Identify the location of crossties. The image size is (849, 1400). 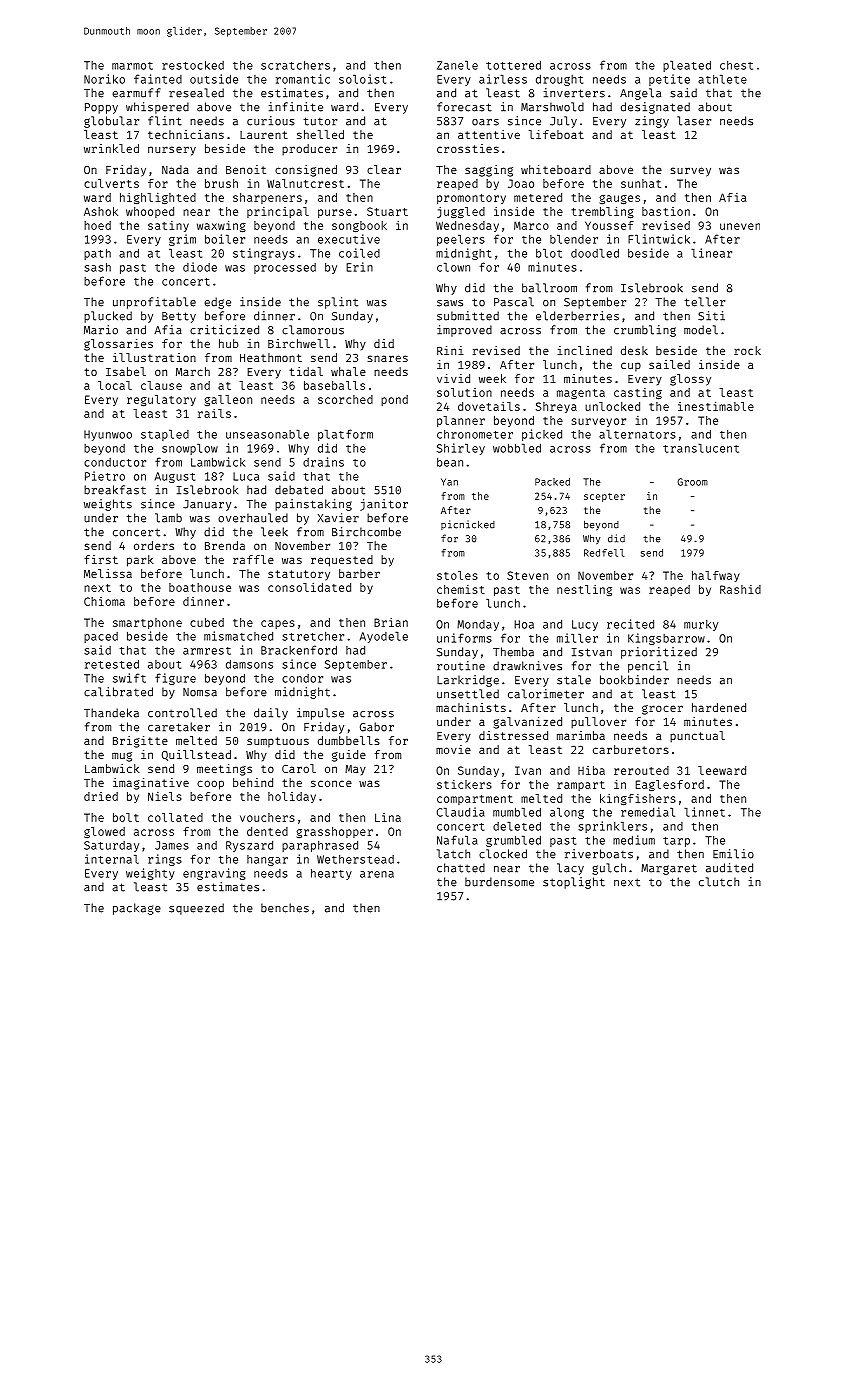
(468, 148).
